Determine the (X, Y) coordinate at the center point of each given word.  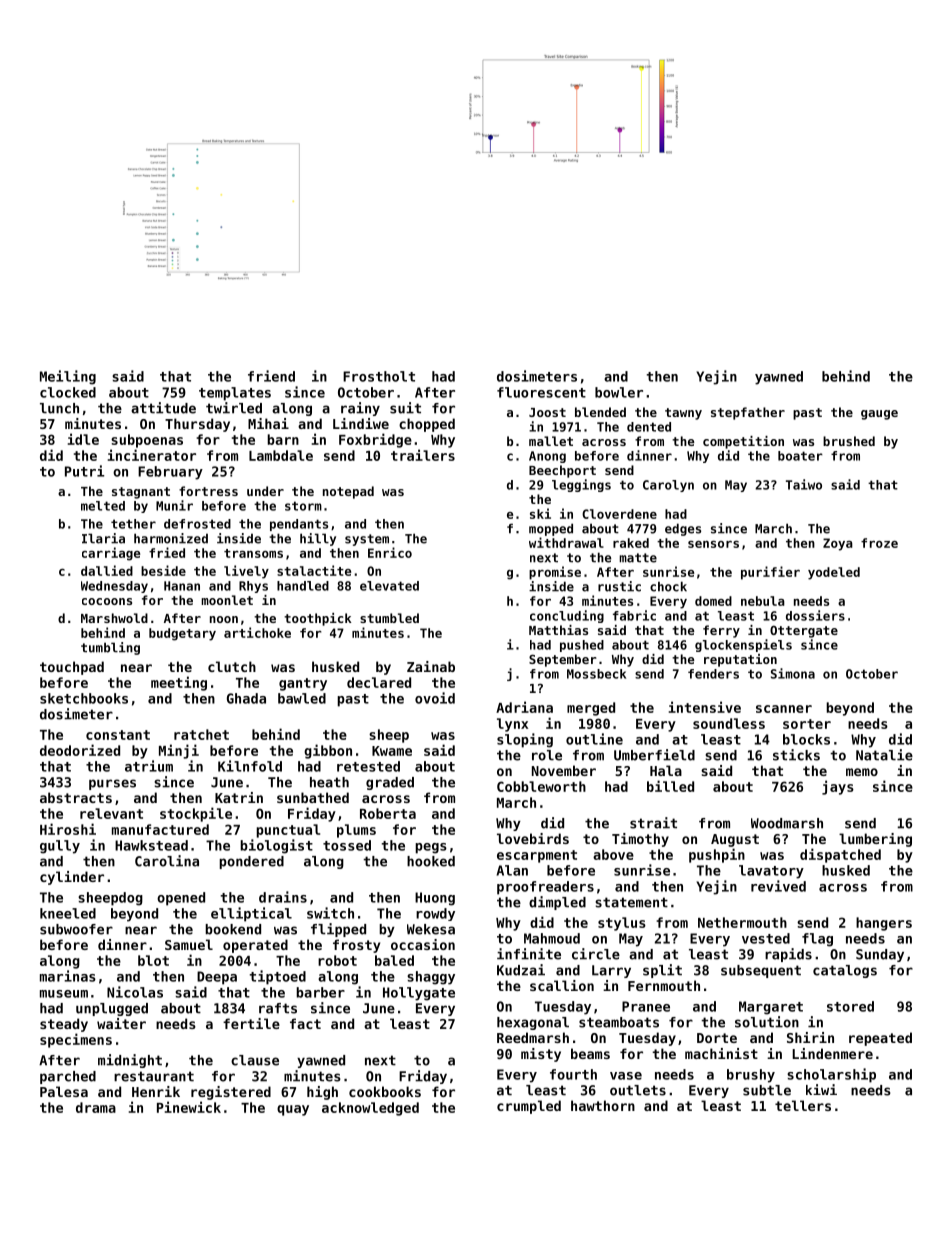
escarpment (537, 856)
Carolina (167, 861)
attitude (163, 408)
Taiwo (804, 484)
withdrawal (566, 542)
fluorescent (541, 392)
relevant (111, 813)
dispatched (840, 855)
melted (103, 506)
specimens (76, 1040)
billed (670, 786)
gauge (879, 415)
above (613, 854)
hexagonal (533, 1023)
